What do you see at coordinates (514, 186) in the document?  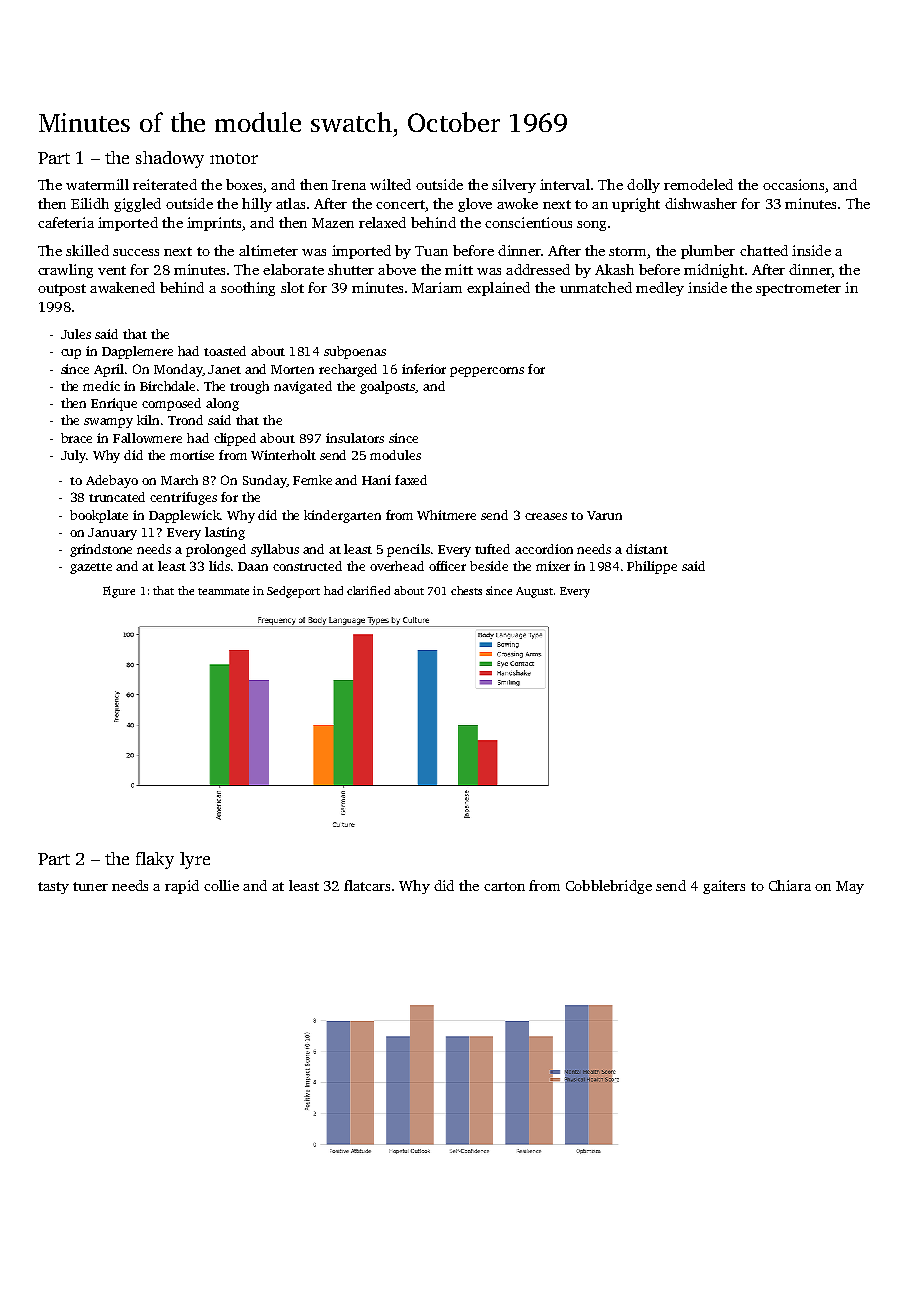 I see `silvery` at bounding box center [514, 186].
